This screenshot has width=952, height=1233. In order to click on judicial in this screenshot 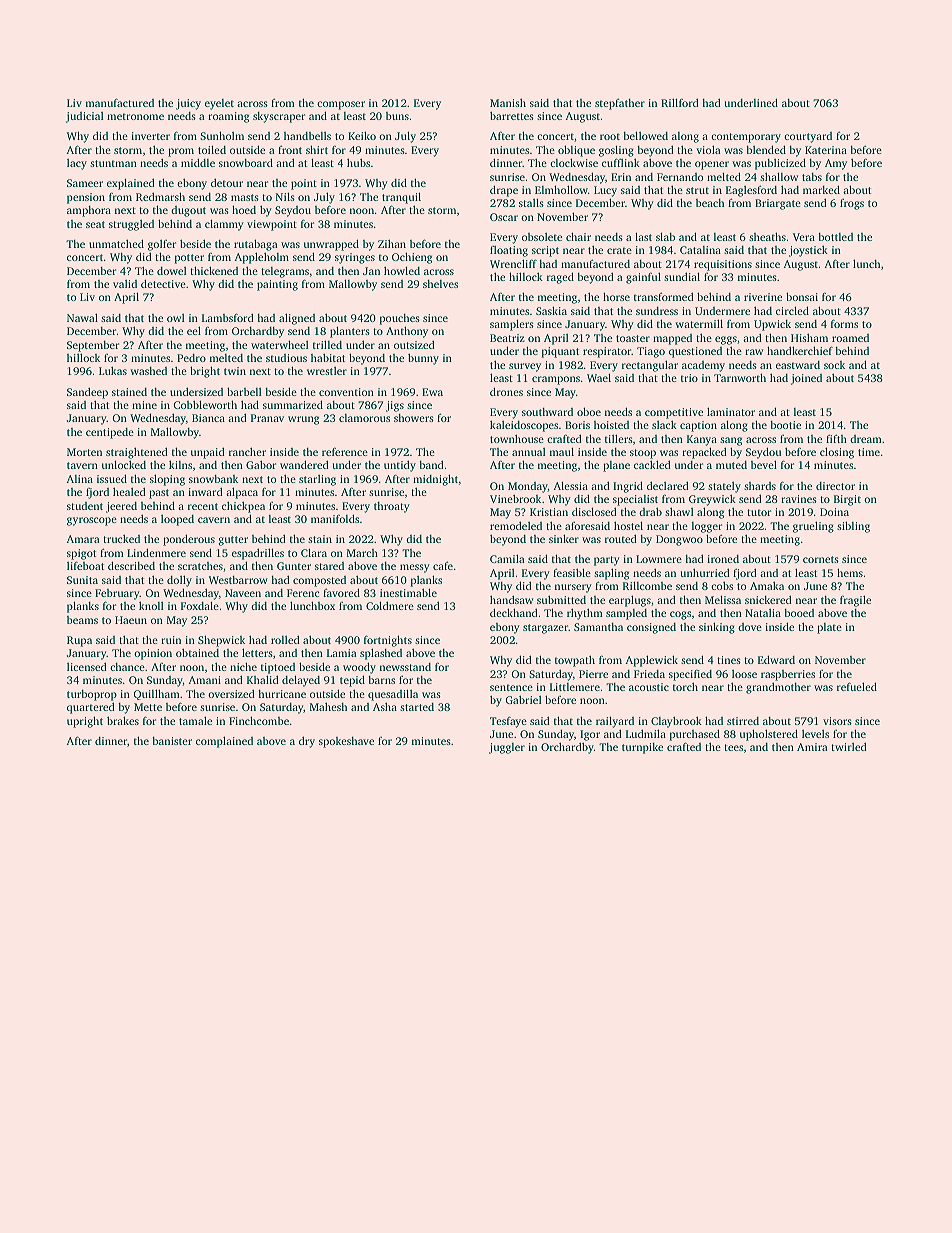, I will do `click(85, 117)`.
